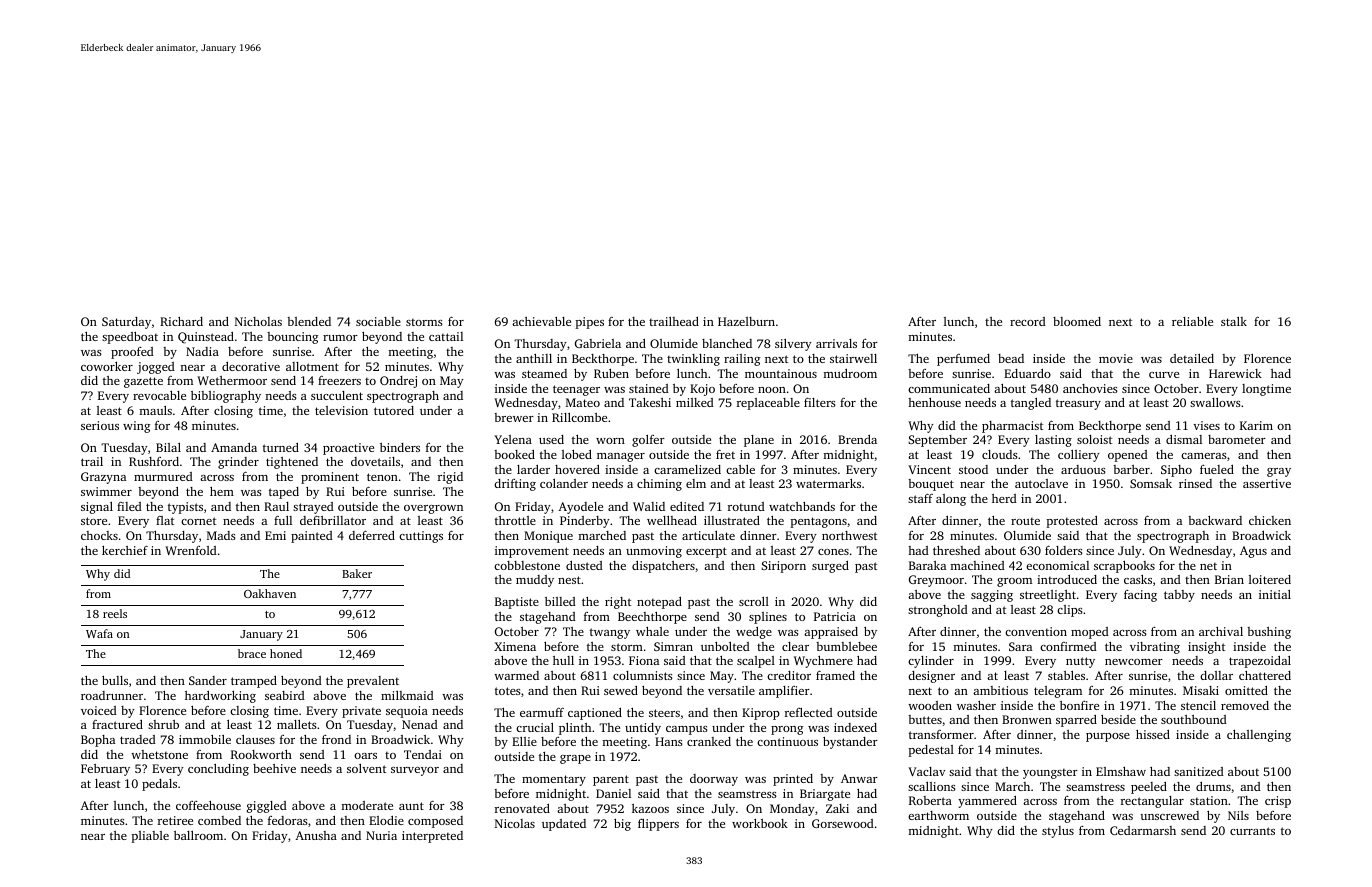 The image size is (1372, 887). Describe the element at coordinates (541, 321) in the screenshot. I see `achievable` at that location.
